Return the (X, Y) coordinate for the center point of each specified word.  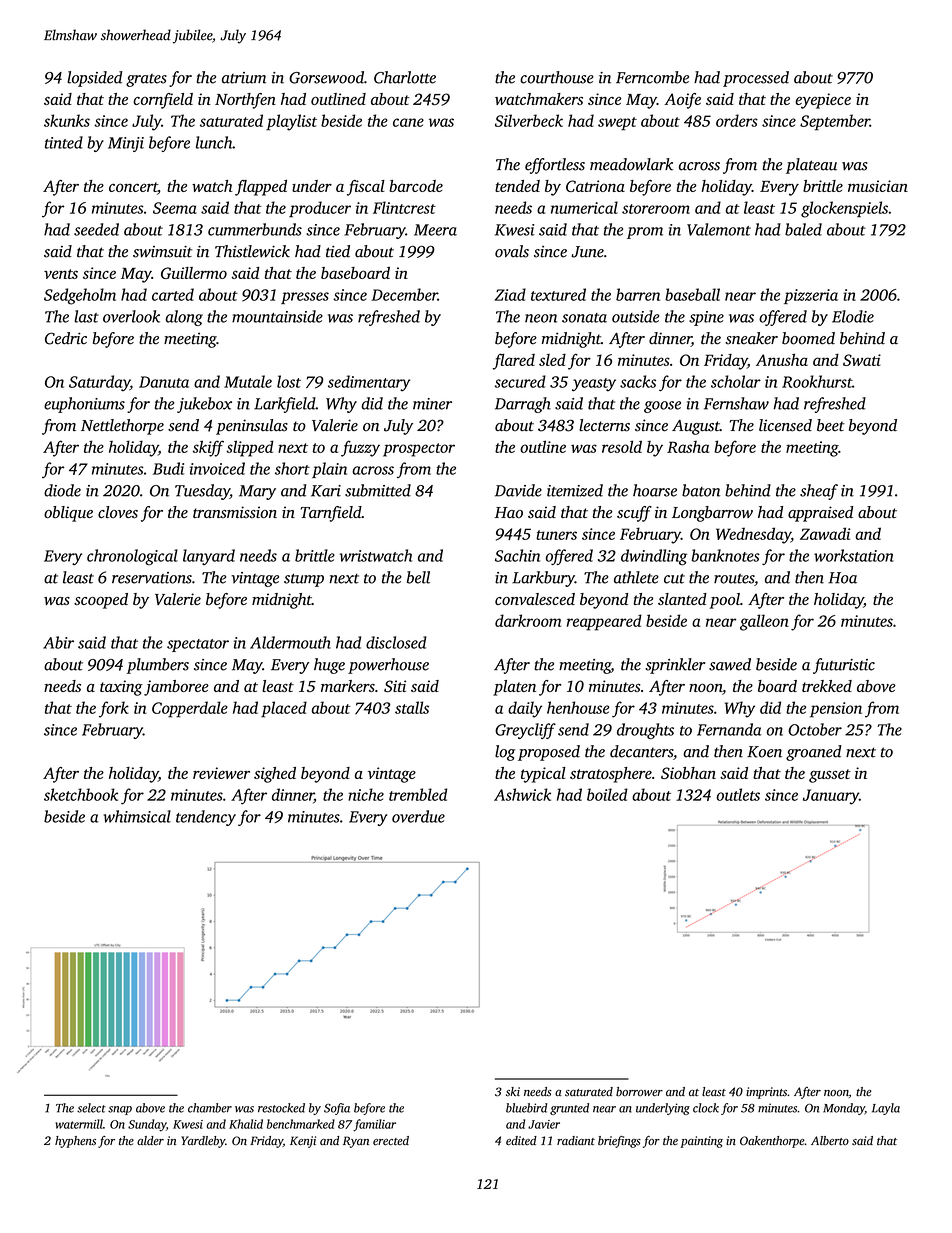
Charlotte (405, 77)
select (91, 1108)
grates (146, 80)
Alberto (830, 1141)
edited (521, 1141)
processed (756, 79)
